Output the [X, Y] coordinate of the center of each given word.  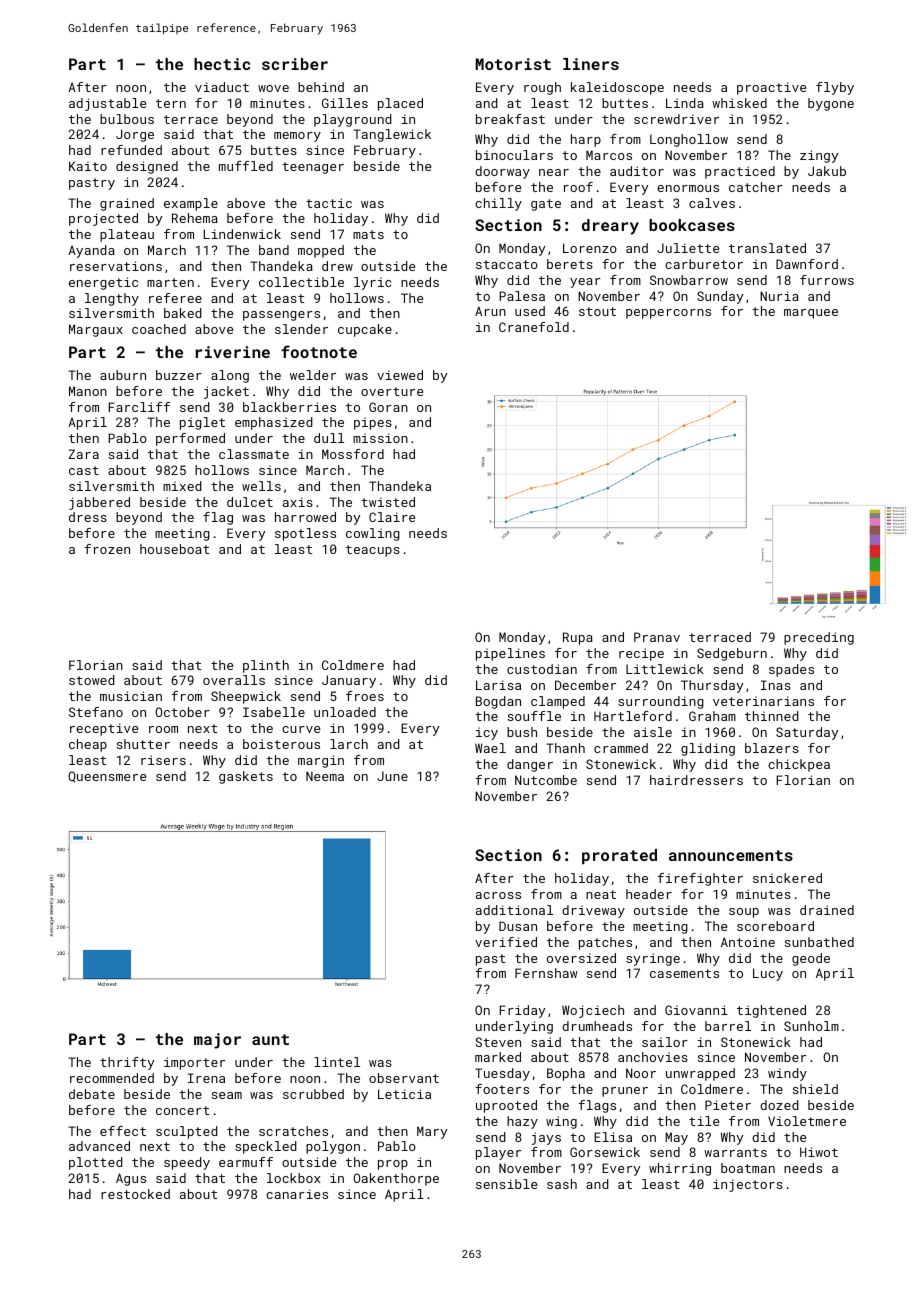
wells [261, 486]
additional [514, 910]
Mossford [353, 454]
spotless [305, 534]
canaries [297, 1194]
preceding [819, 638]
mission [380, 438]
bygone [831, 104]
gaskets [246, 777]
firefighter [700, 879]
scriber [295, 64]
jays [546, 1138]
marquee [811, 314]
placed [400, 104]
